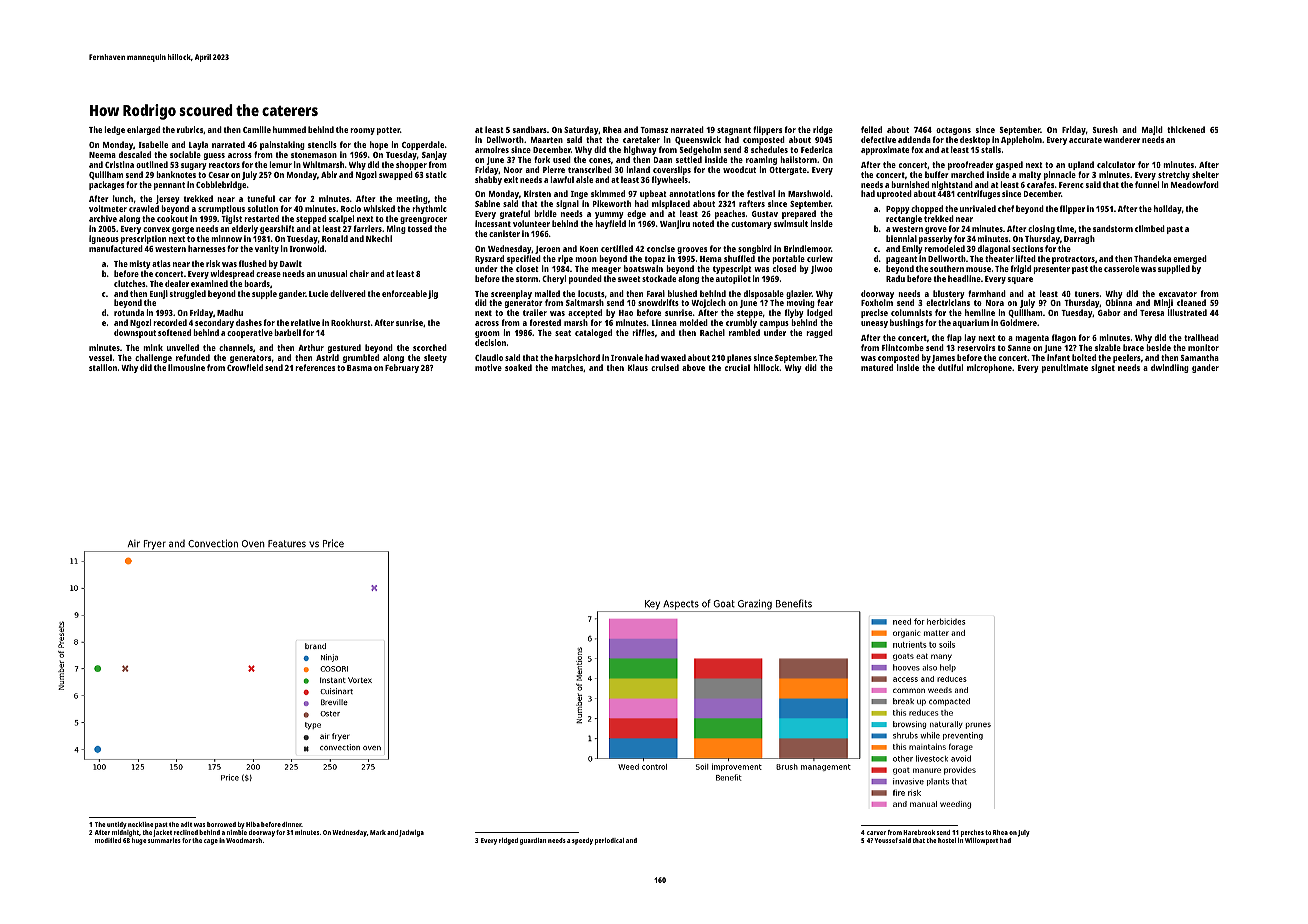  Describe the element at coordinates (1060, 175) in the page. I see `pinnacle` at that location.
